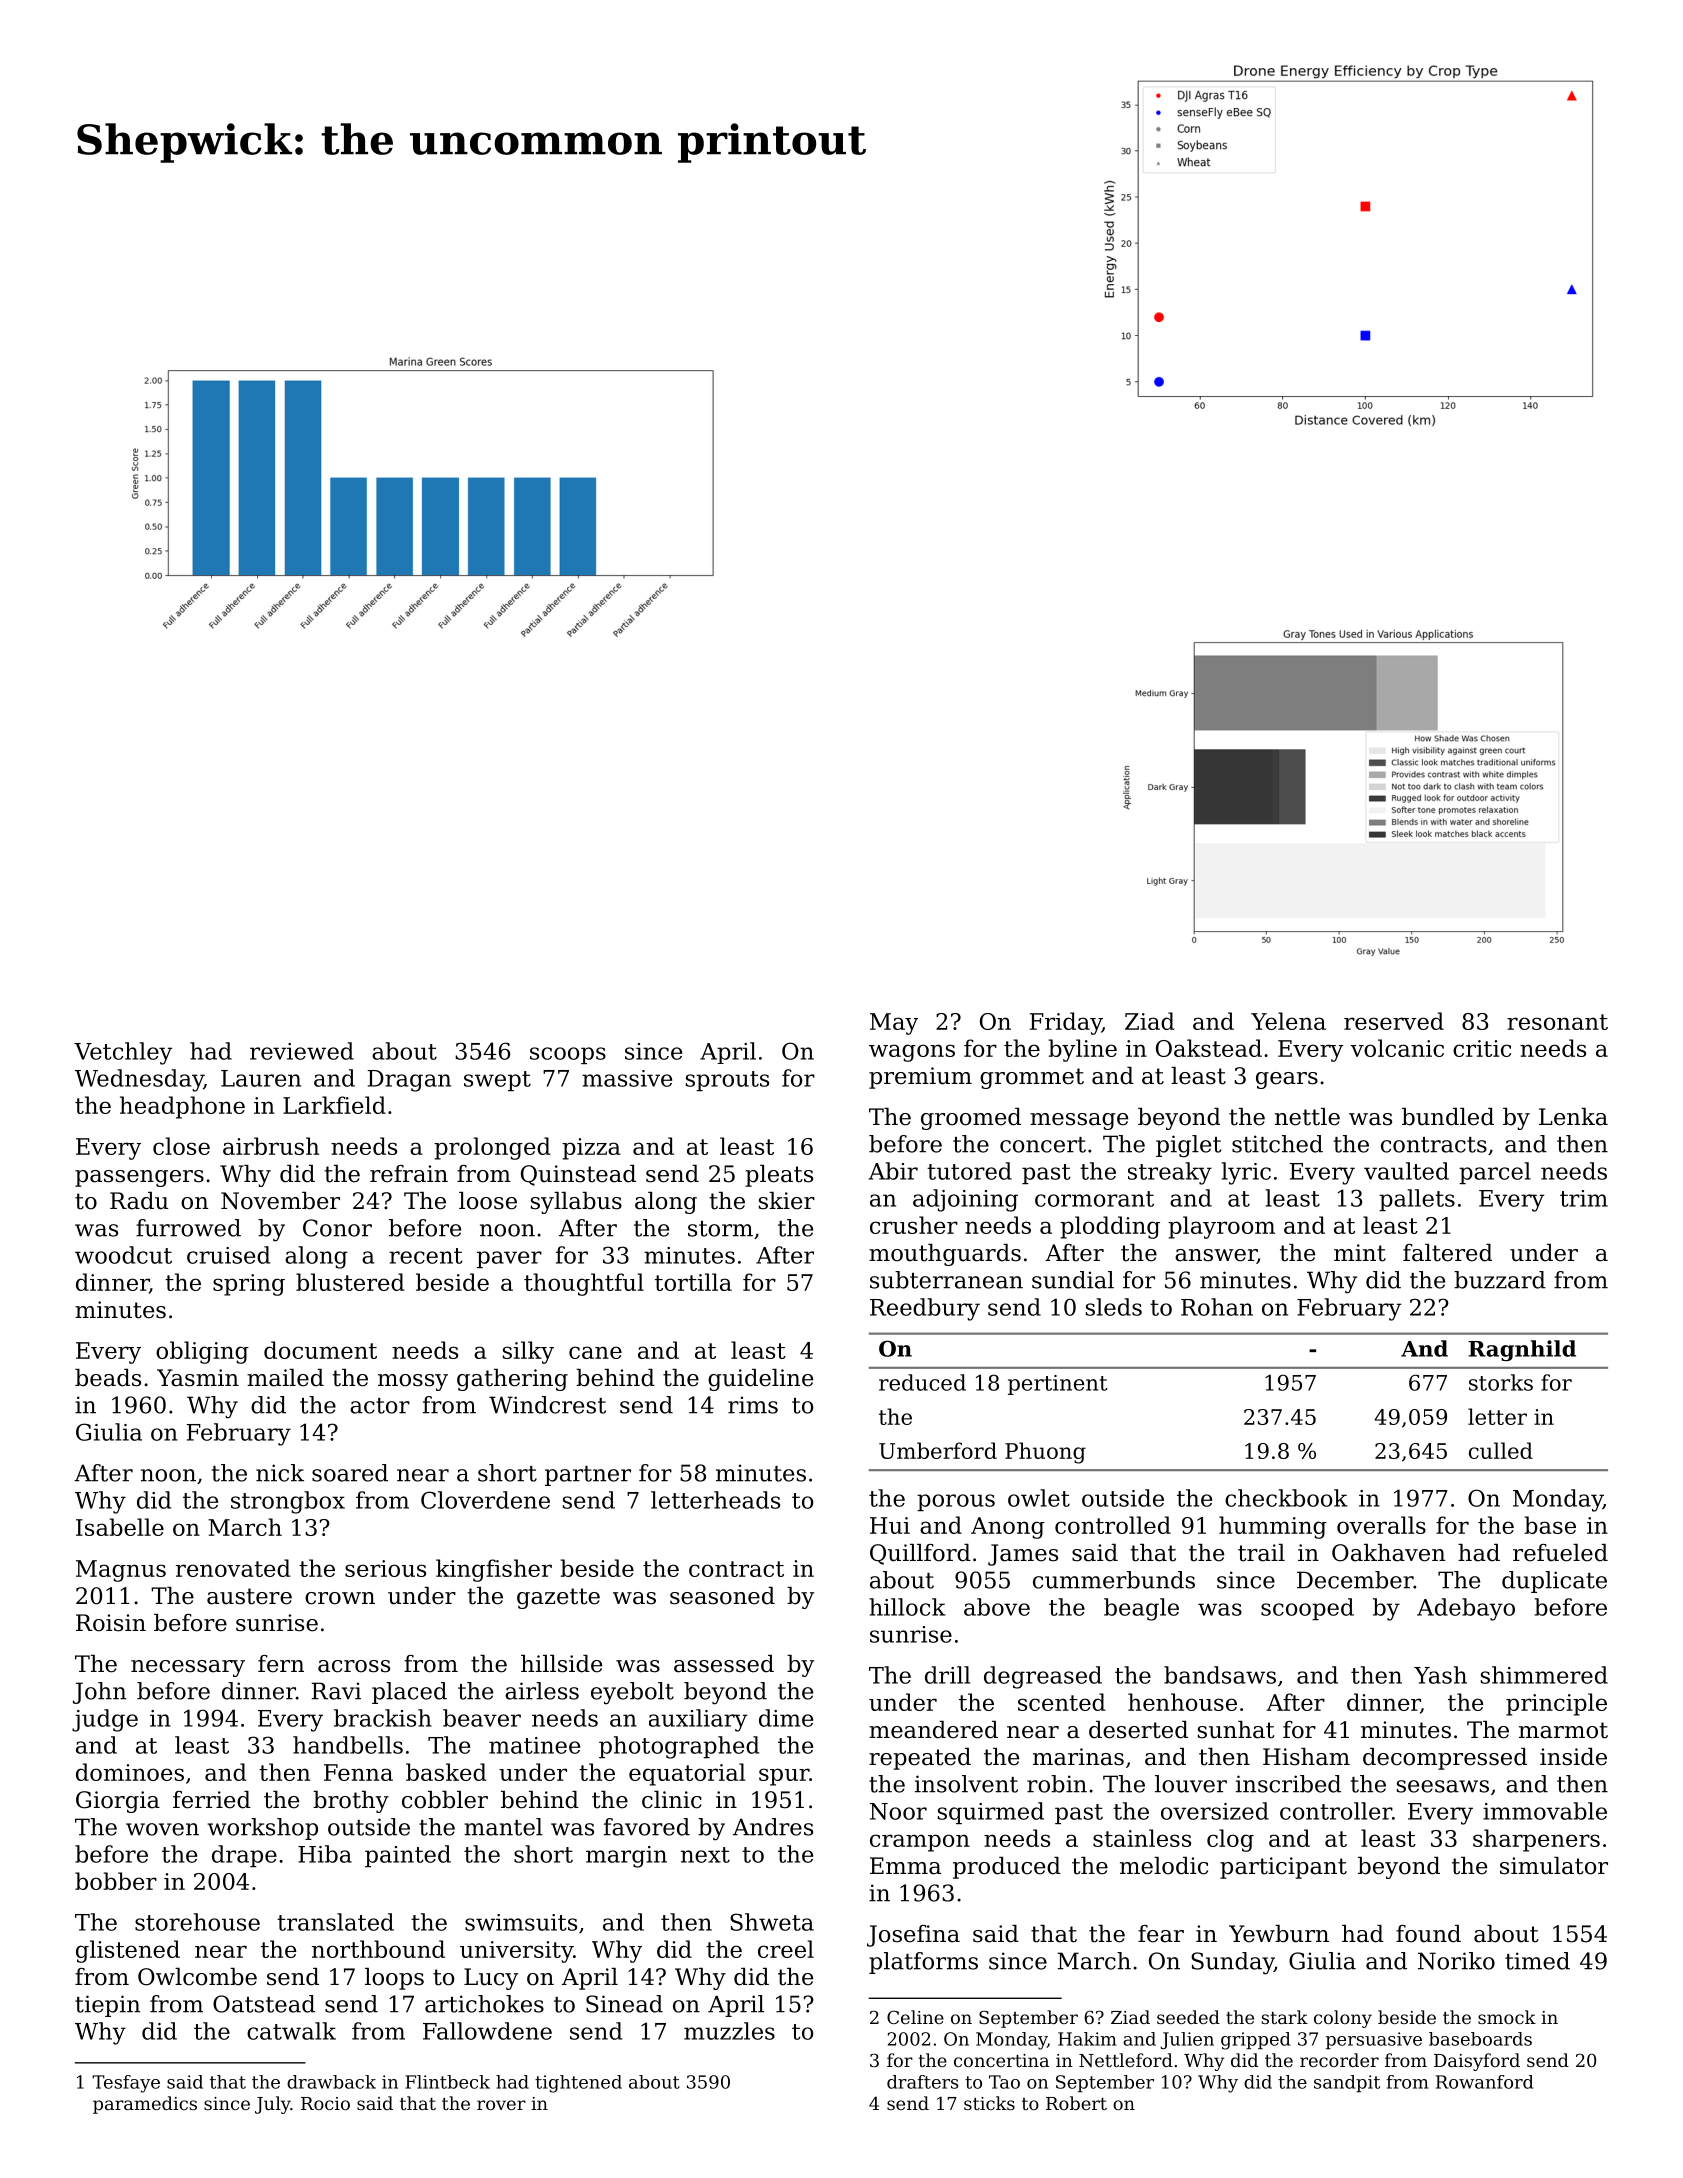 The height and width of the screenshot is (2178, 1683). I want to click on bandsaws, so click(1220, 1675).
